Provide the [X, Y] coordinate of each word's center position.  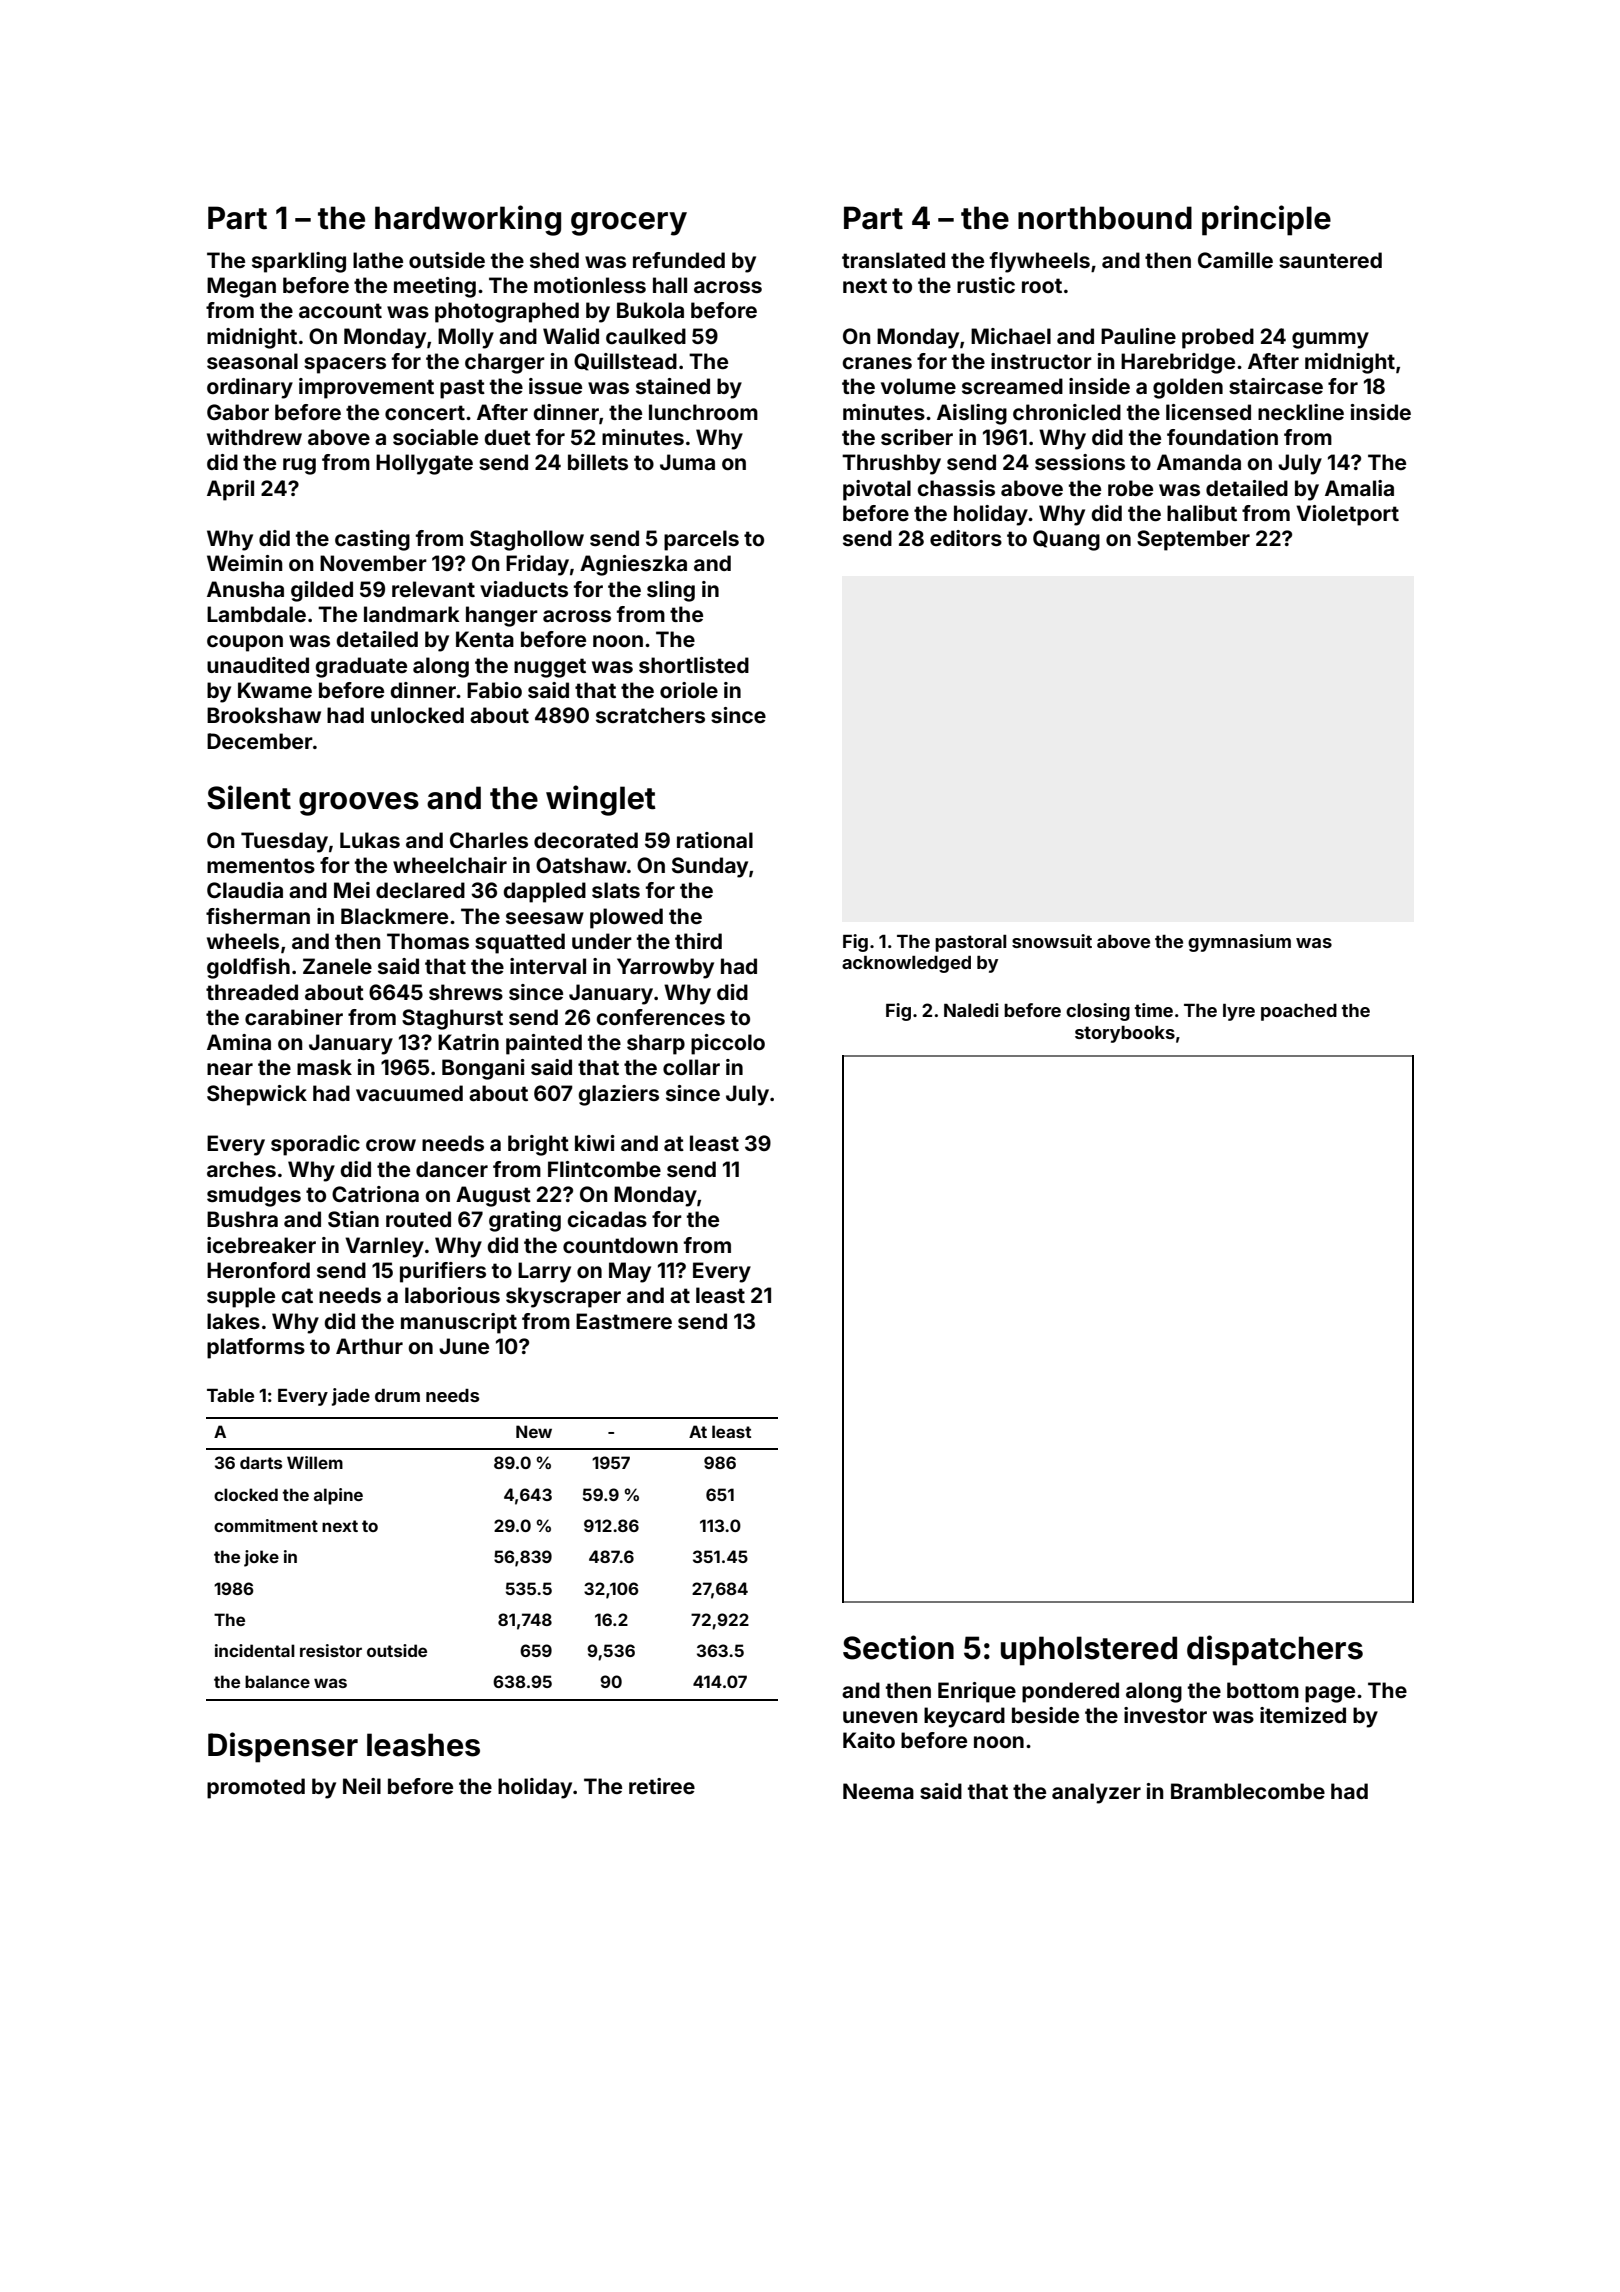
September [1193, 540]
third [698, 941]
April [230, 490]
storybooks [1125, 1034]
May [630, 1272]
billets [598, 462]
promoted [256, 1788]
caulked [646, 336]
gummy [1330, 340]
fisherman [258, 916]
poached [1299, 1012]
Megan [241, 287]
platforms [256, 1348]
